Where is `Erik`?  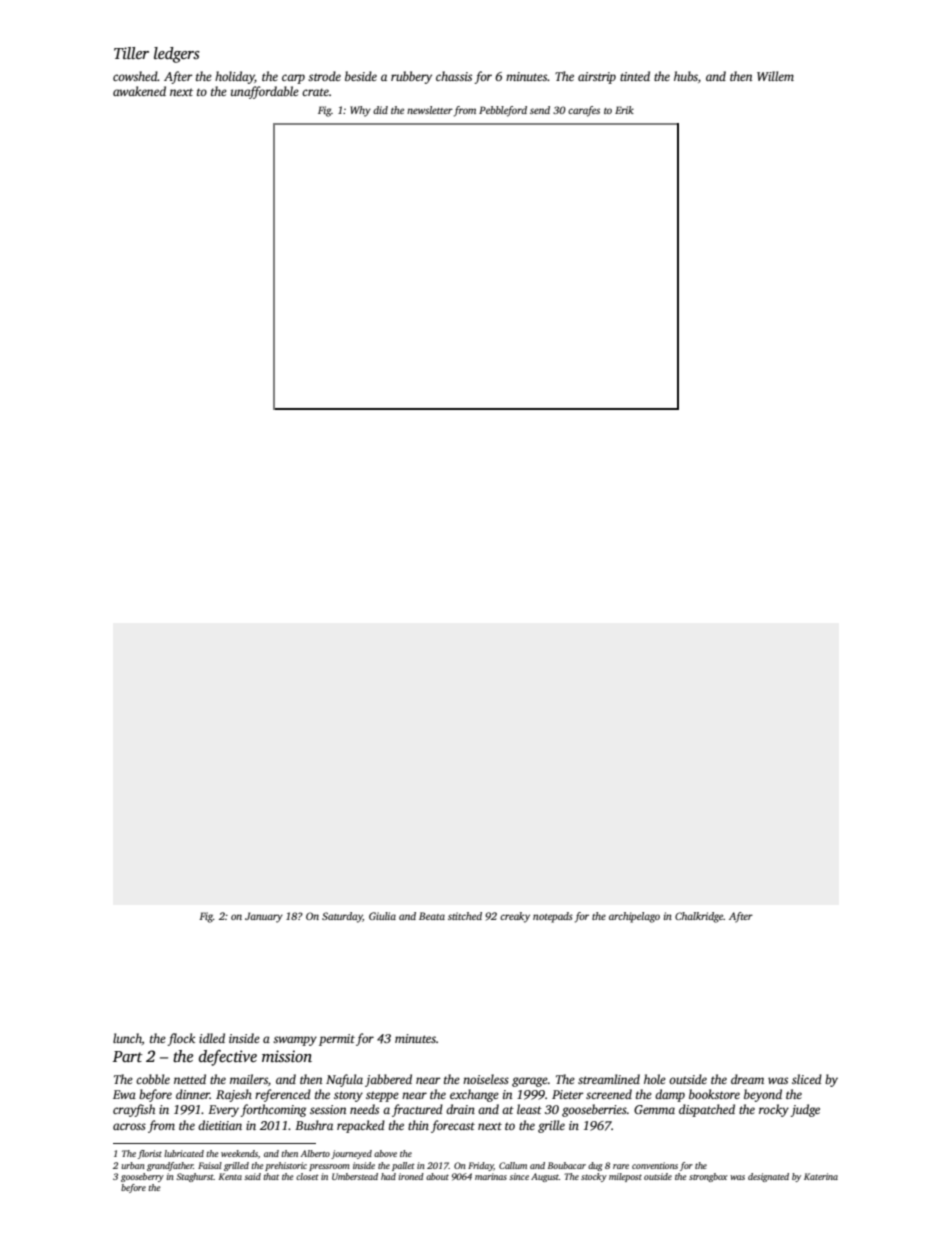 Erik is located at coordinates (624, 110).
